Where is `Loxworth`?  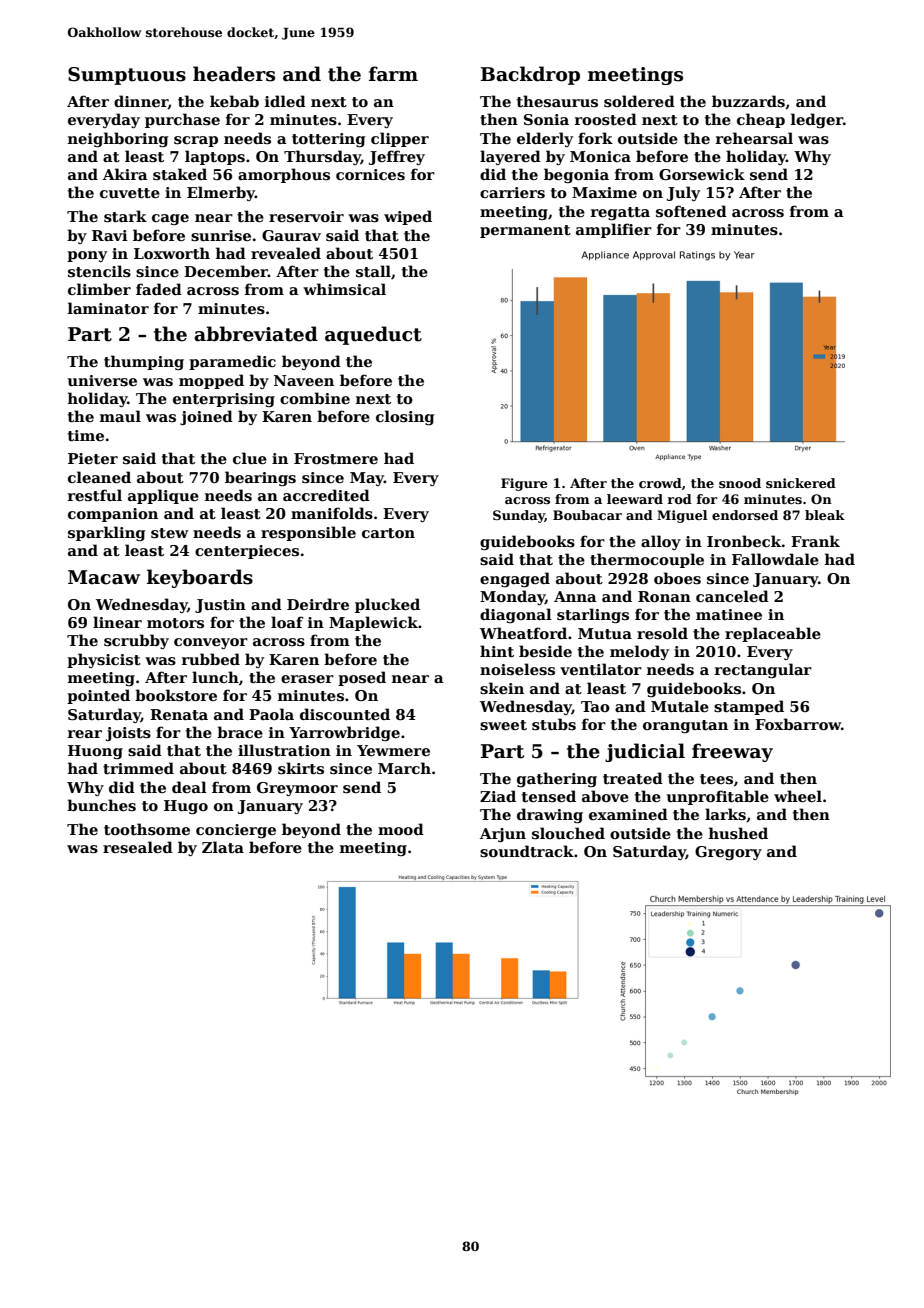 Loxworth is located at coordinates (172, 253).
